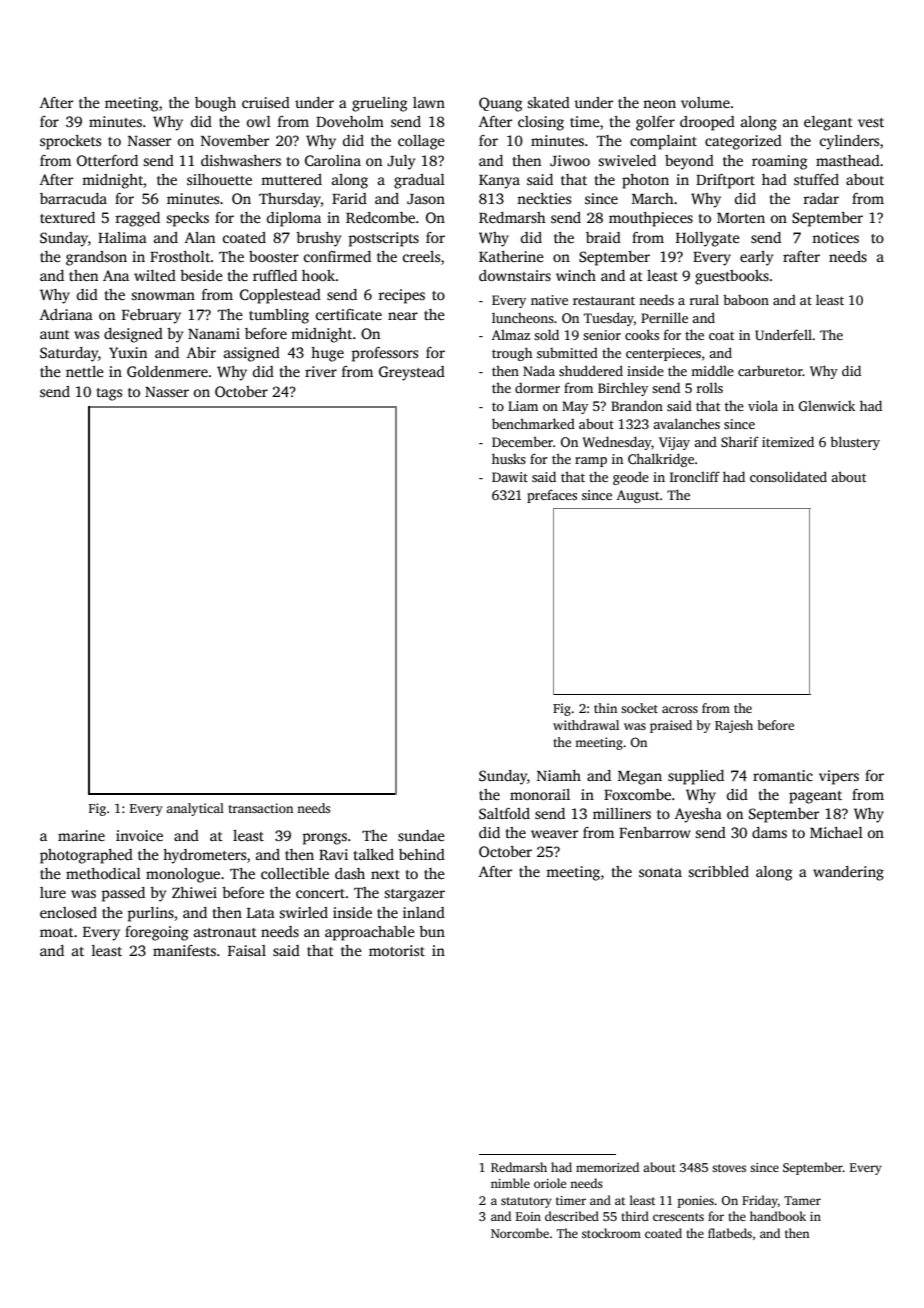 This screenshot has height=1308, width=924. Describe the element at coordinates (756, 258) in the screenshot. I see `early` at that location.
